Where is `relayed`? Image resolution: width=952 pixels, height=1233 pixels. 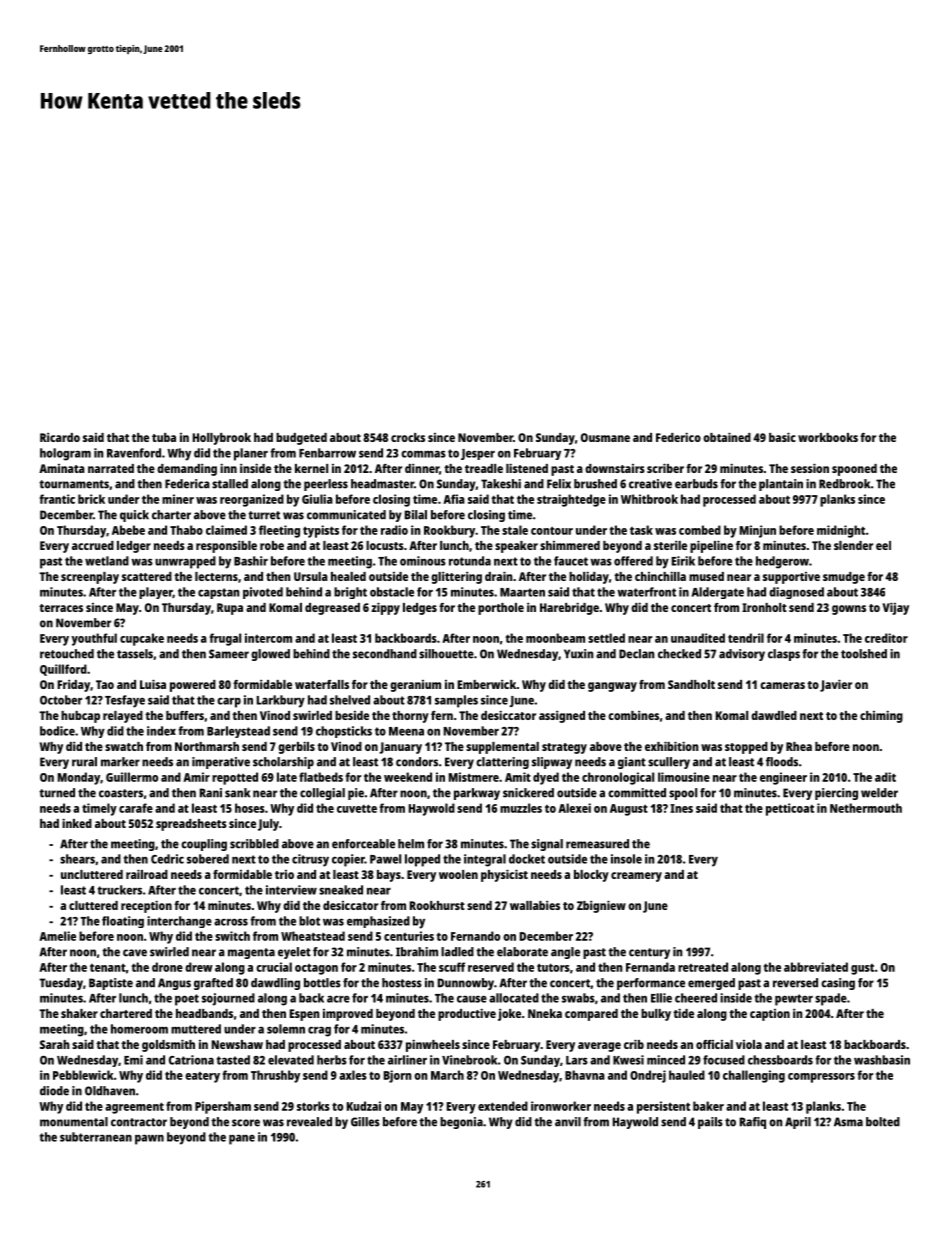
relayed is located at coordinates (123, 717).
